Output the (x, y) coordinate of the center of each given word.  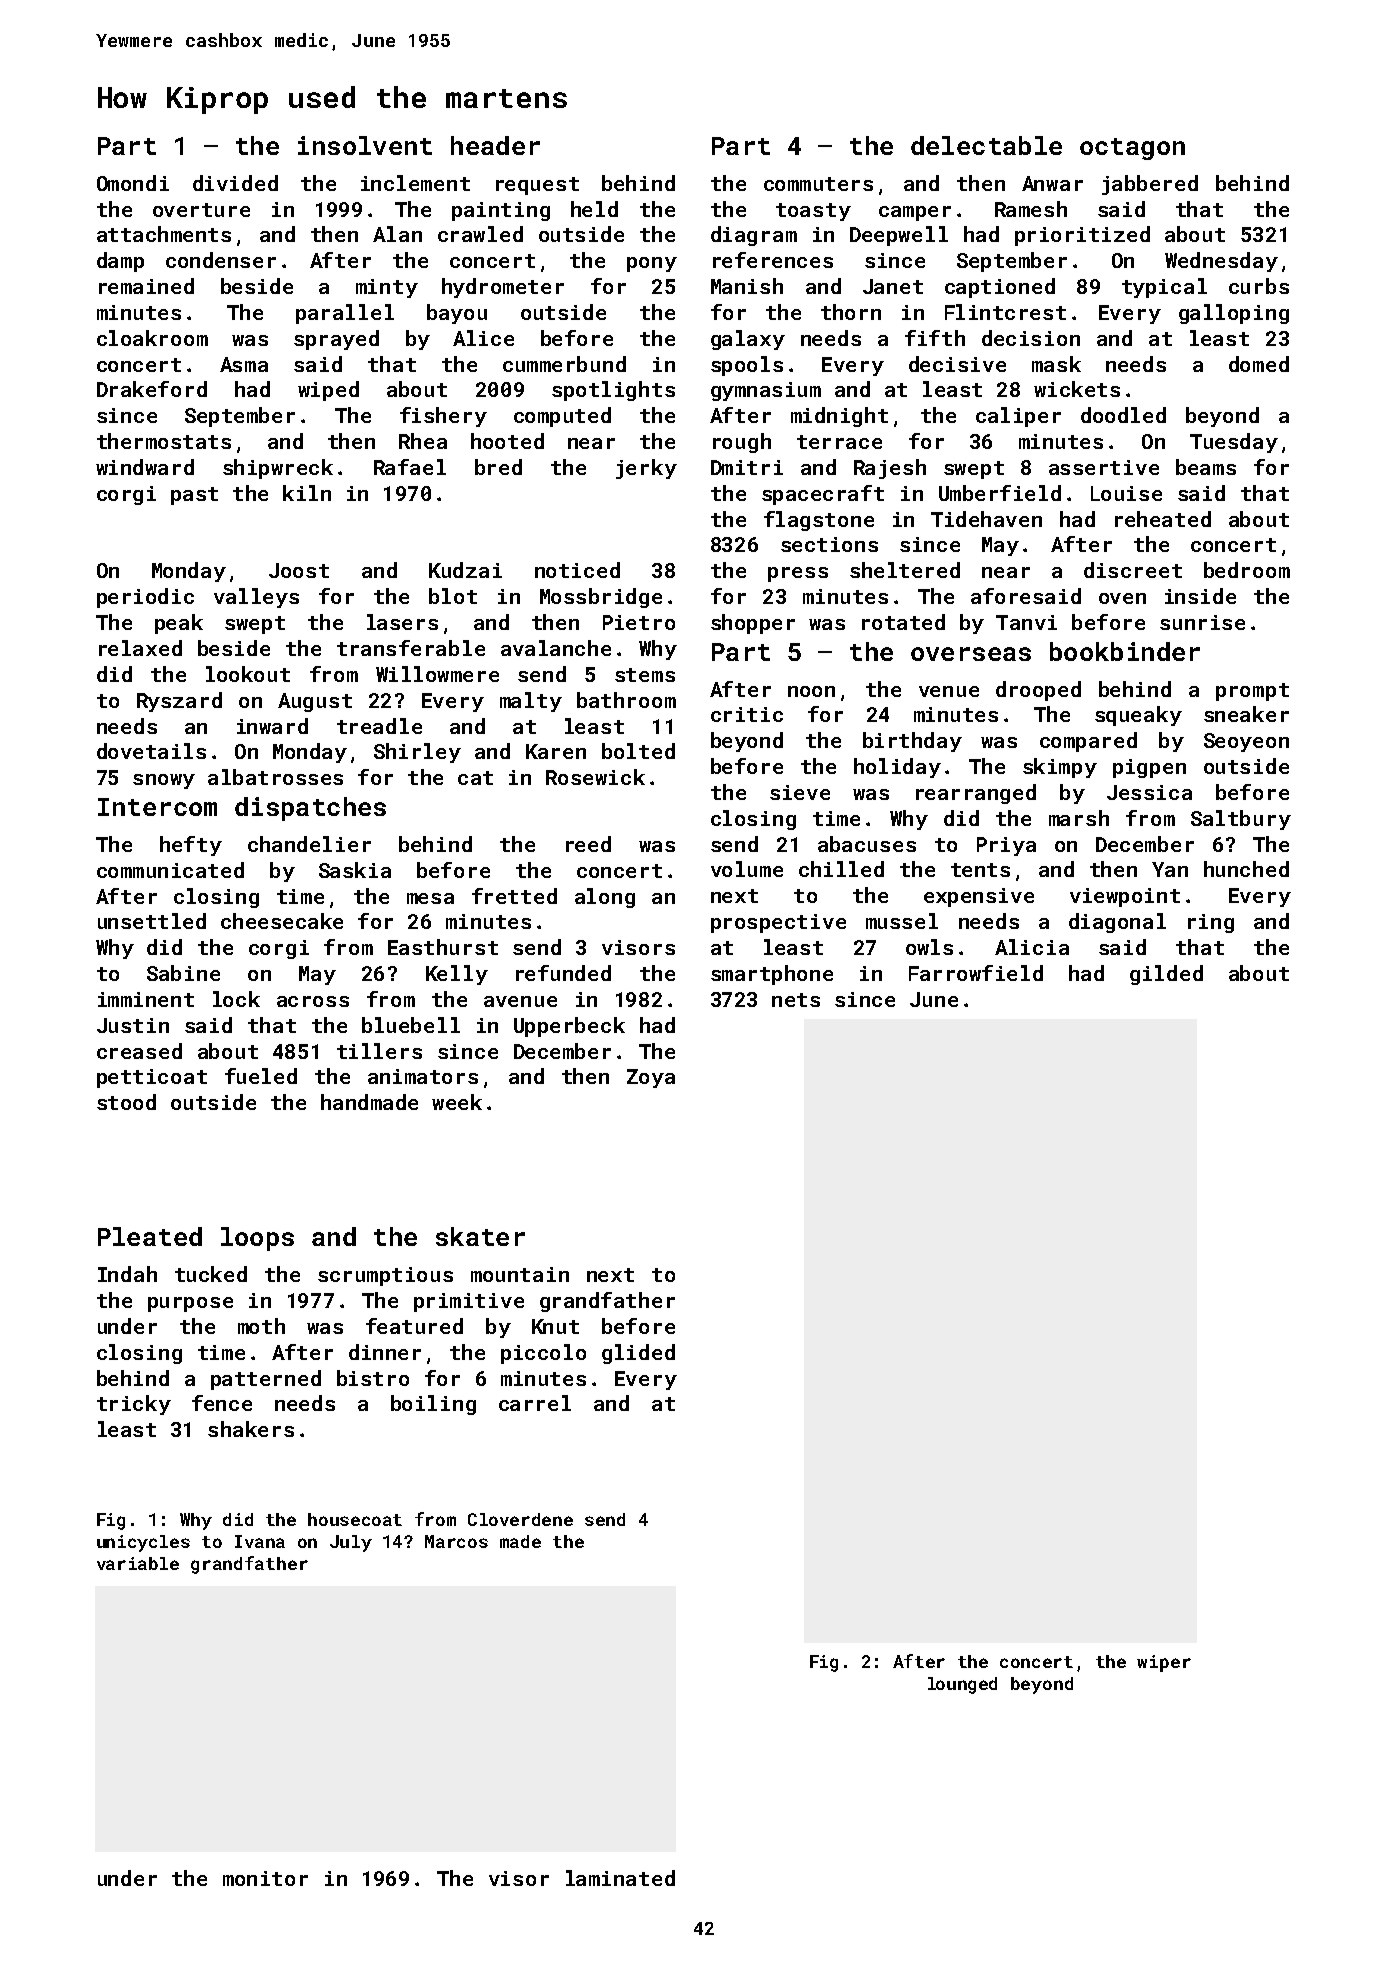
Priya (1006, 846)
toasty (813, 212)
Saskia (355, 870)
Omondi (133, 183)
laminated (620, 1878)
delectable (986, 145)
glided (638, 1354)
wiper (1164, 1663)
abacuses (867, 844)
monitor (265, 1878)
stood (126, 1102)
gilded (1166, 975)
